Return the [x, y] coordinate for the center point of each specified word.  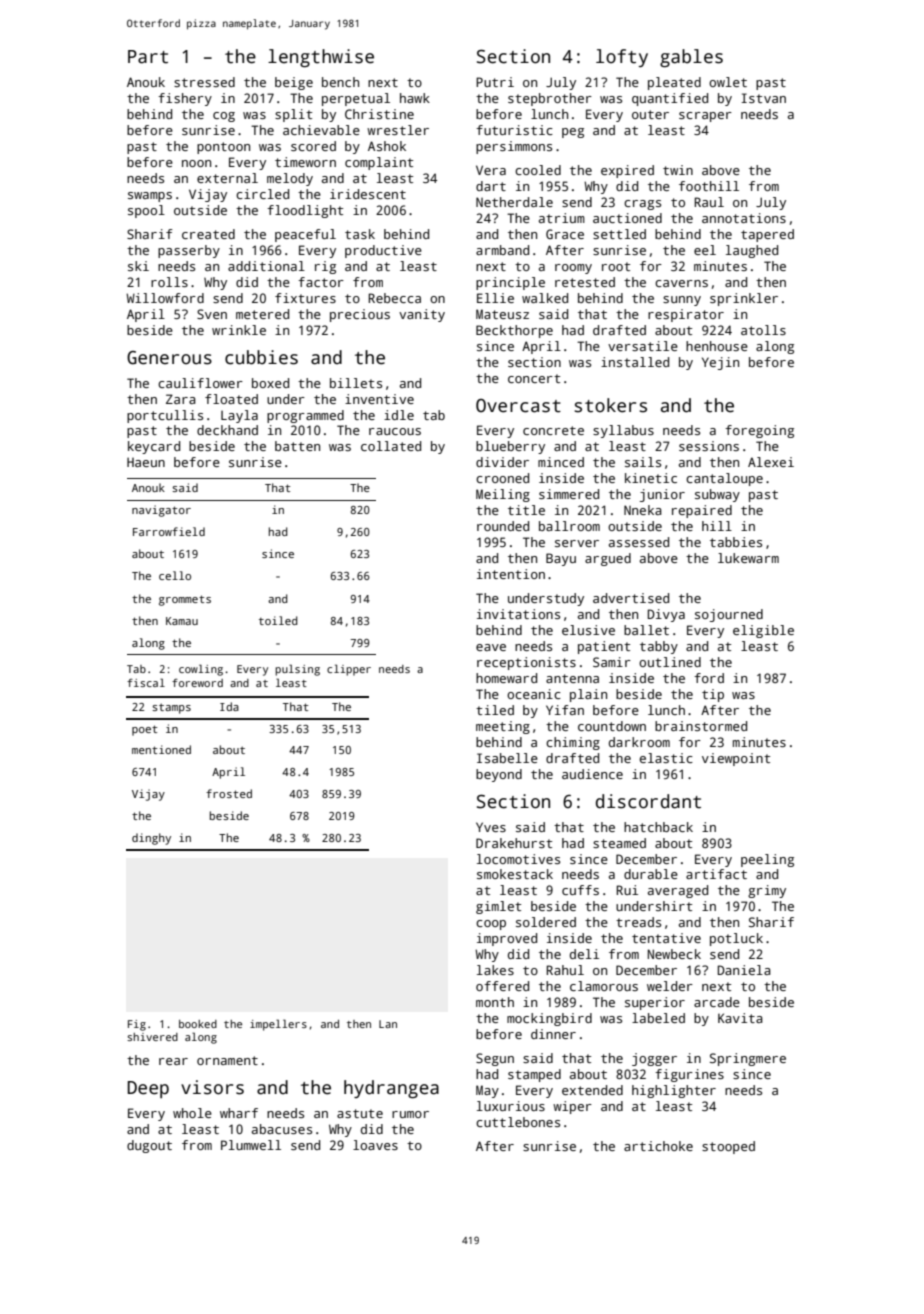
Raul [709, 202]
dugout [149, 1146]
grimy [767, 891]
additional [266, 266]
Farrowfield [169, 531]
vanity [422, 315]
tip [713, 695]
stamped [534, 1075]
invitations [518, 614]
